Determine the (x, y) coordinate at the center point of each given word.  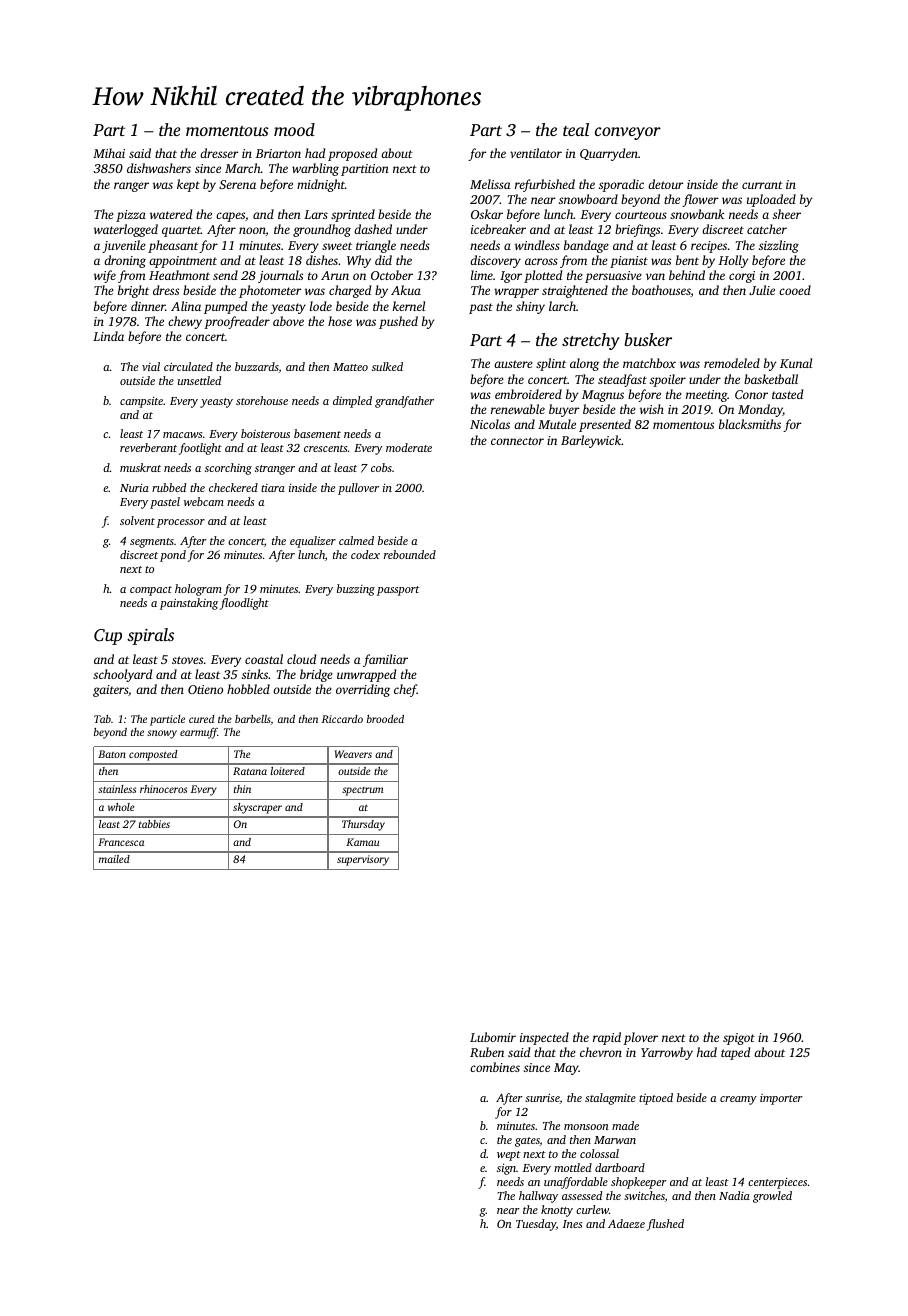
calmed (356, 540)
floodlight (244, 604)
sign (506, 1169)
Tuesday (536, 1225)
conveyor (628, 133)
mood (294, 129)
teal (576, 129)
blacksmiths (750, 424)
